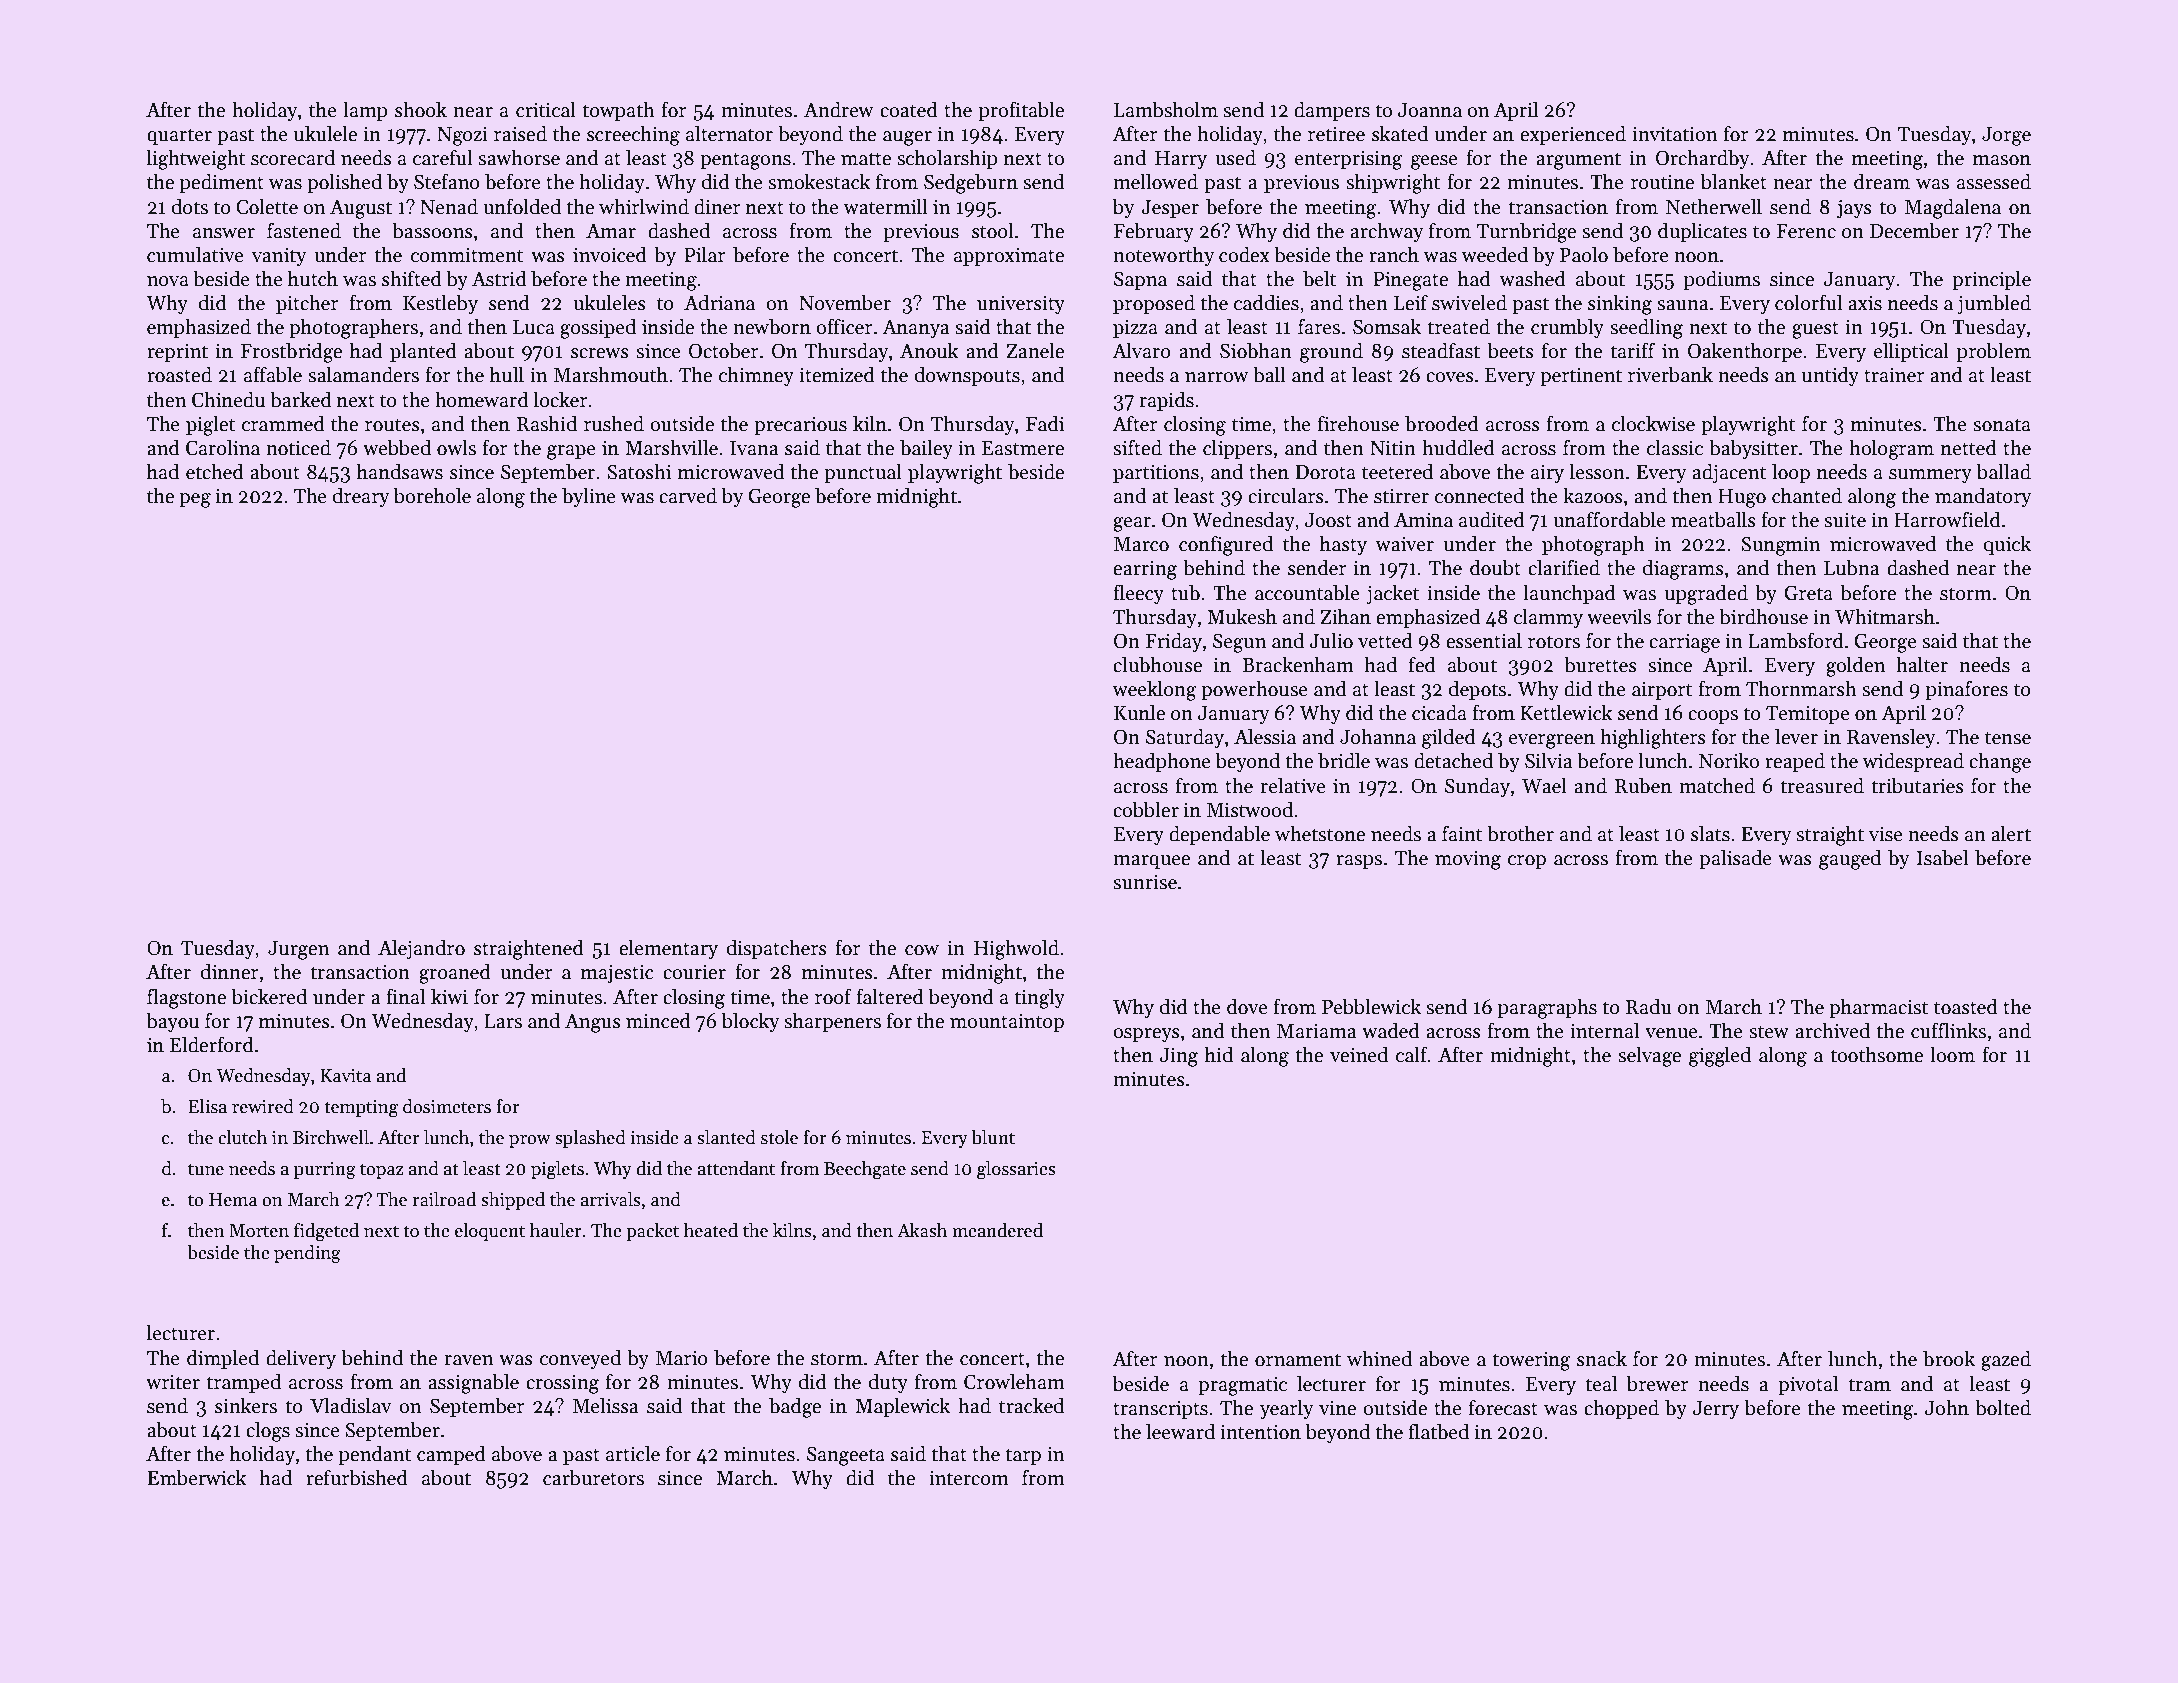 The image size is (2178, 1683). Describe the element at coordinates (298, 950) in the screenshot. I see `Jurgen` at that location.
